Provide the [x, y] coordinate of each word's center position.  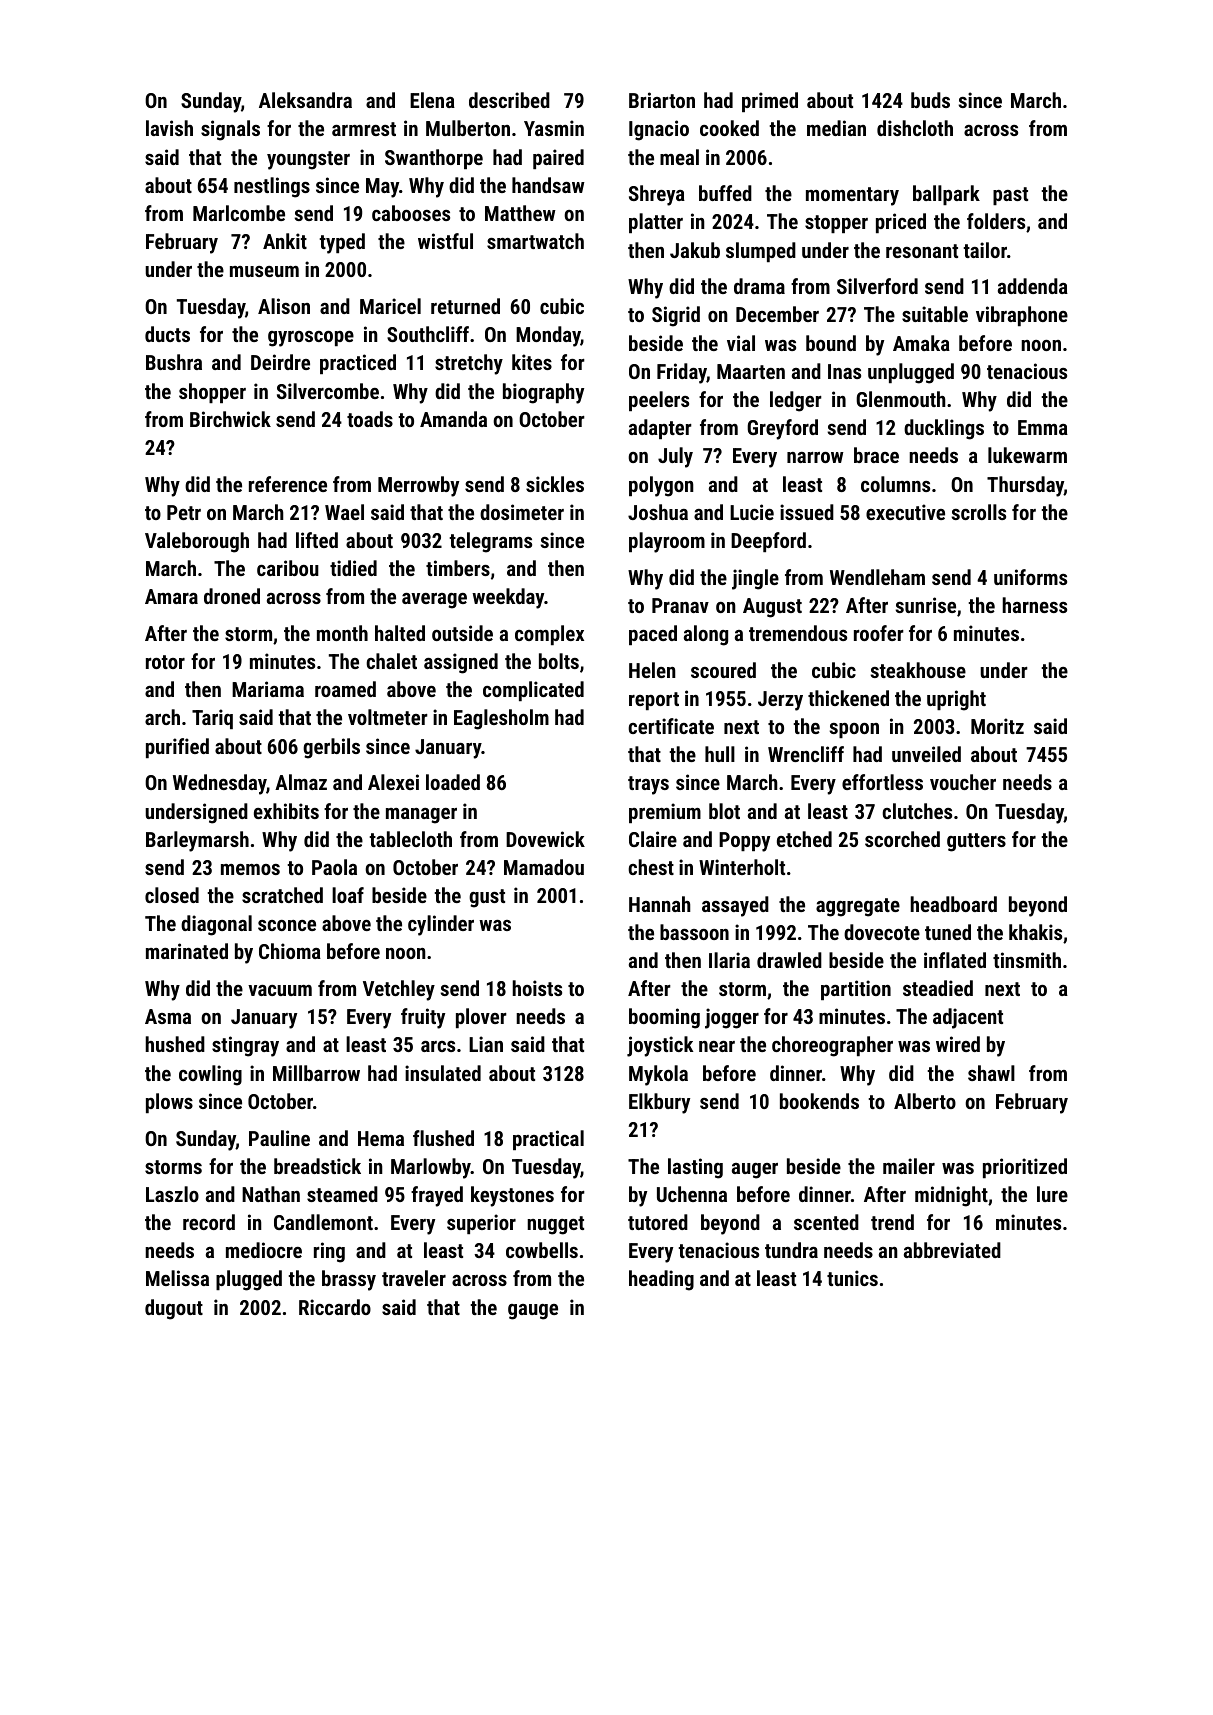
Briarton [662, 100]
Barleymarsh [197, 841]
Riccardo [335, 1307]
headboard [953, 904]
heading [661, 1280]
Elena [432, 100]
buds [930, 100]
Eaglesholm [501, 719]
